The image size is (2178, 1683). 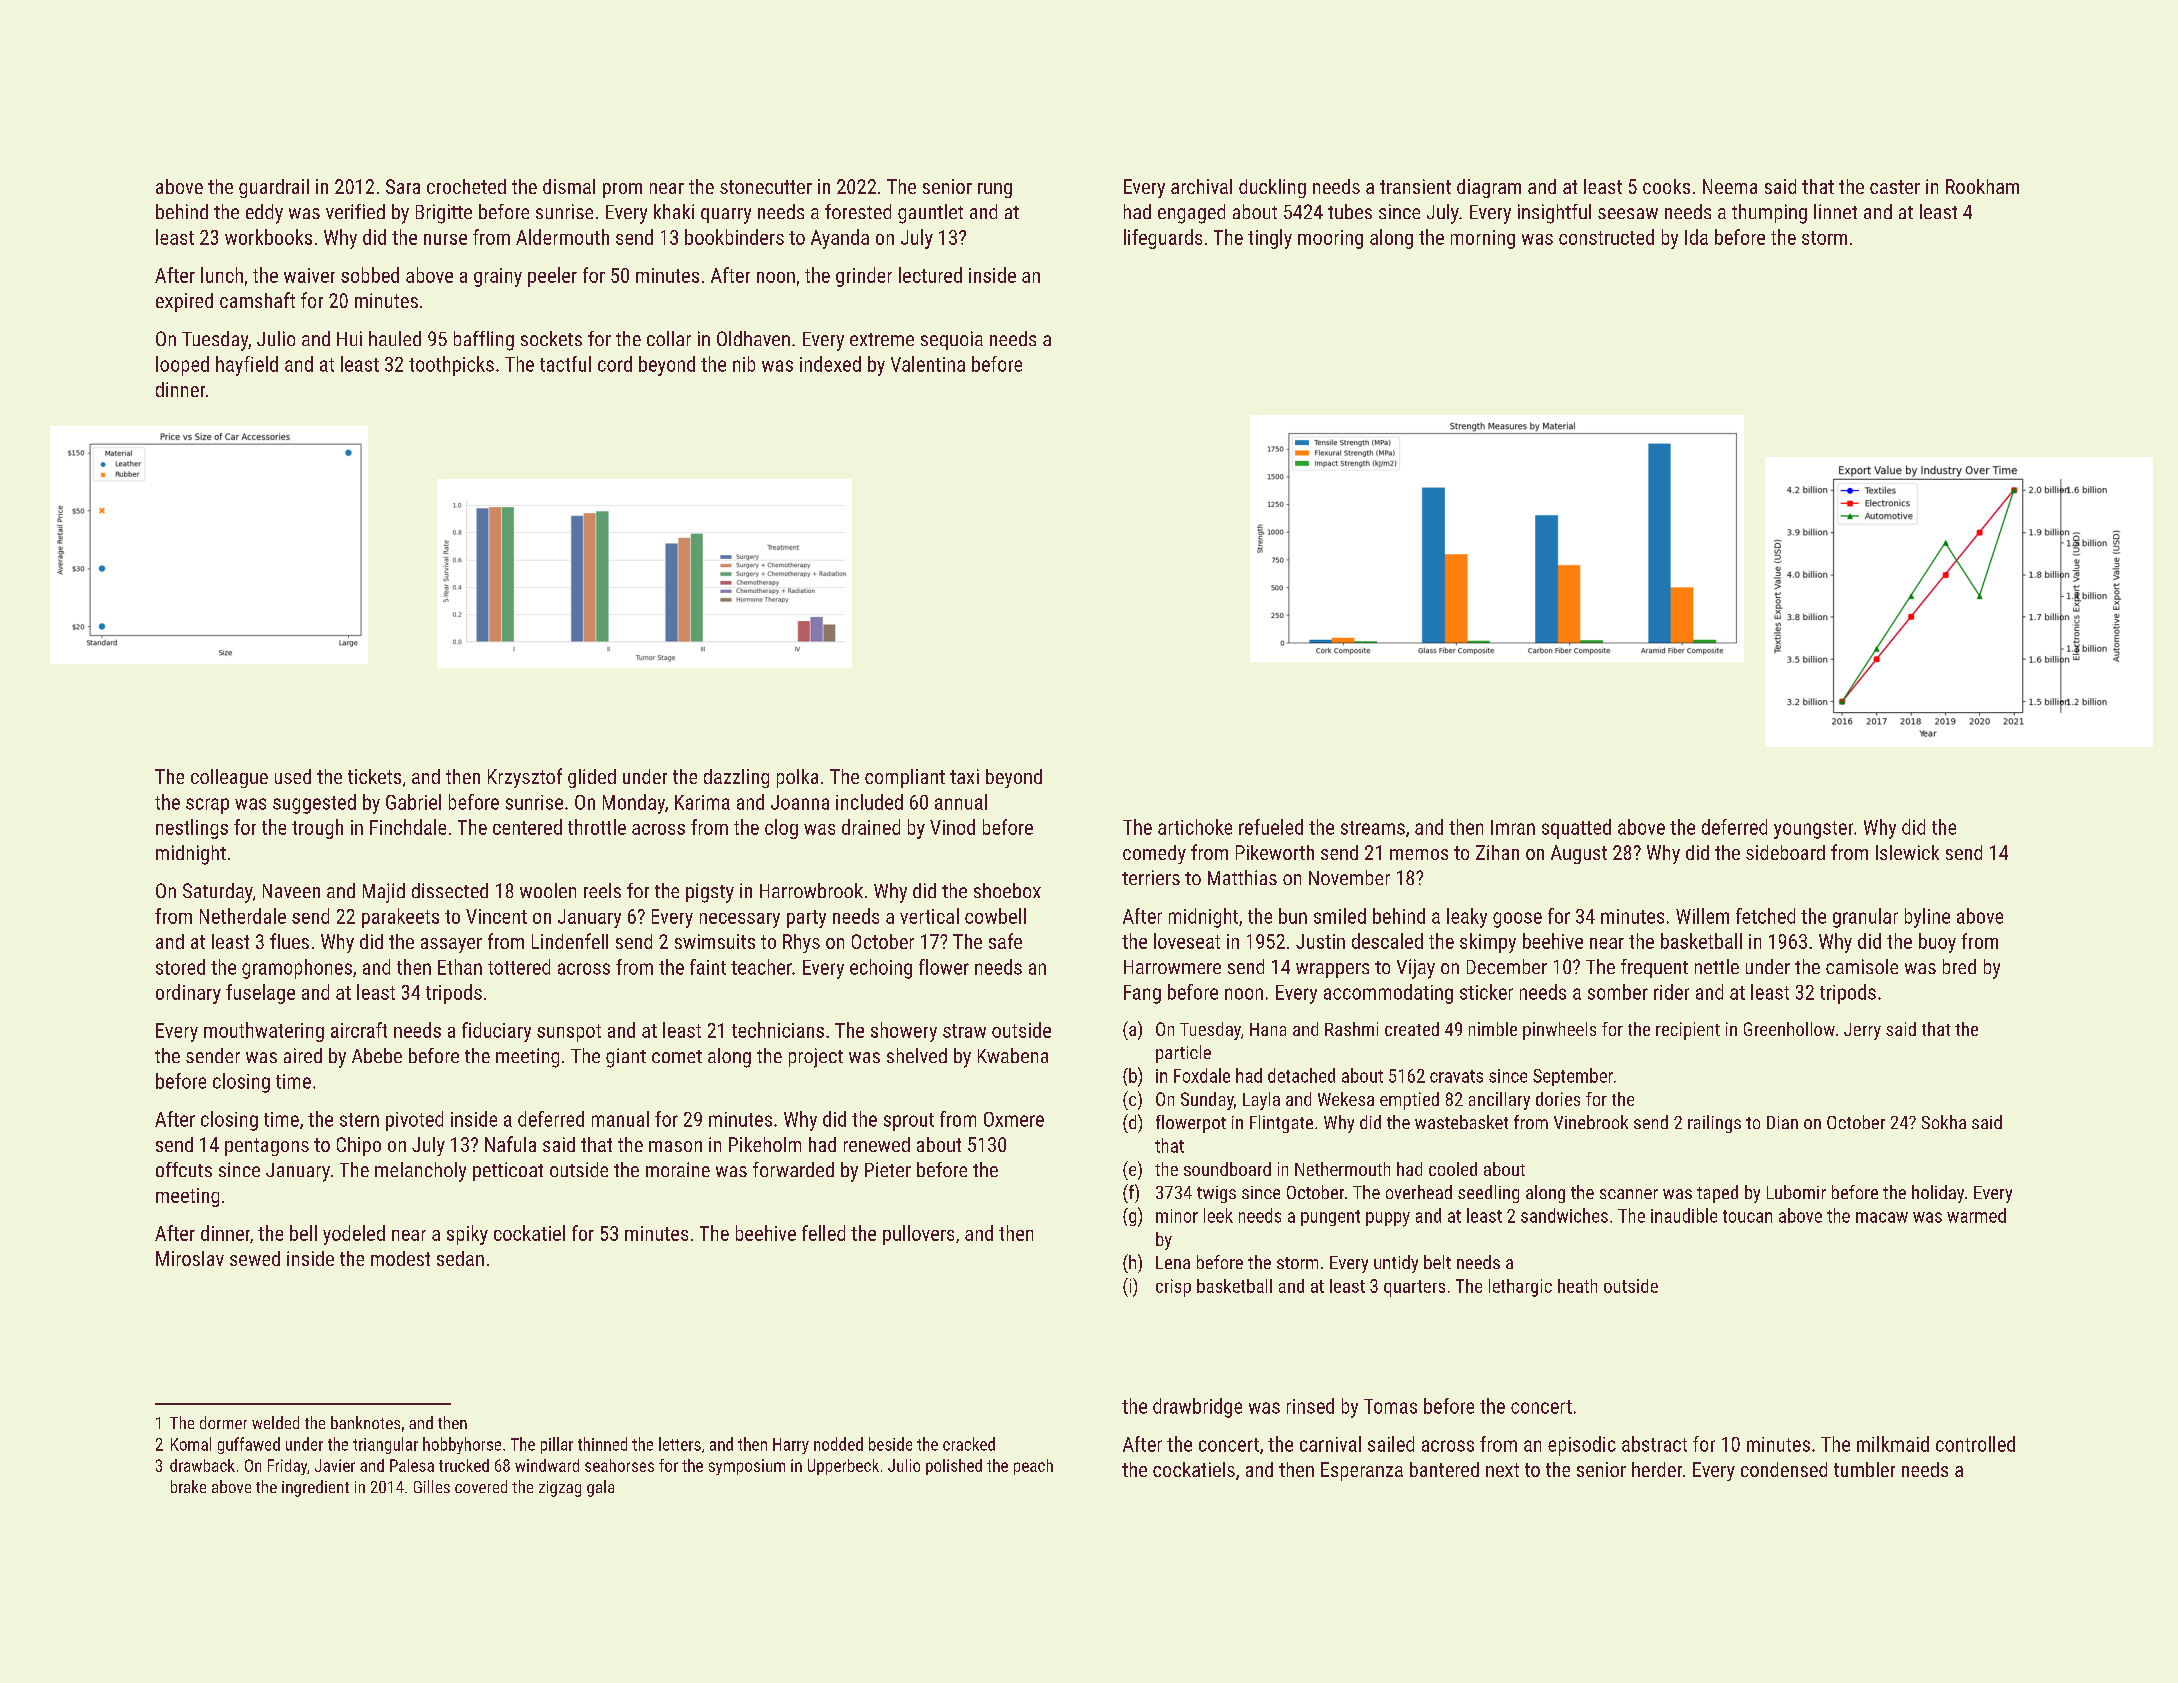 I want to click on Gabriel, so click(x=413, y=802).
